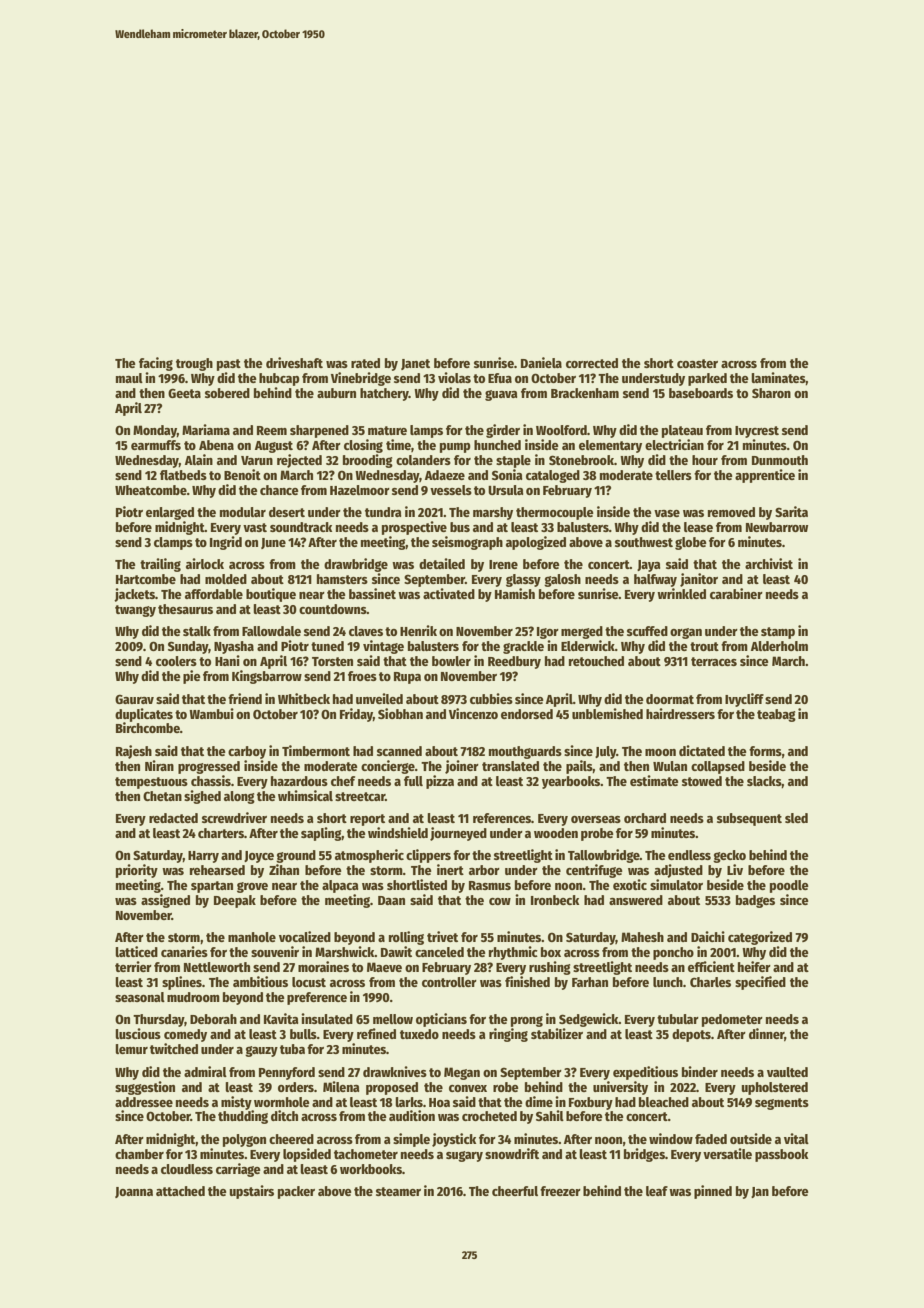  Describe the element at coordinates (180, 1191) in the page. I see `attached` at that location.
